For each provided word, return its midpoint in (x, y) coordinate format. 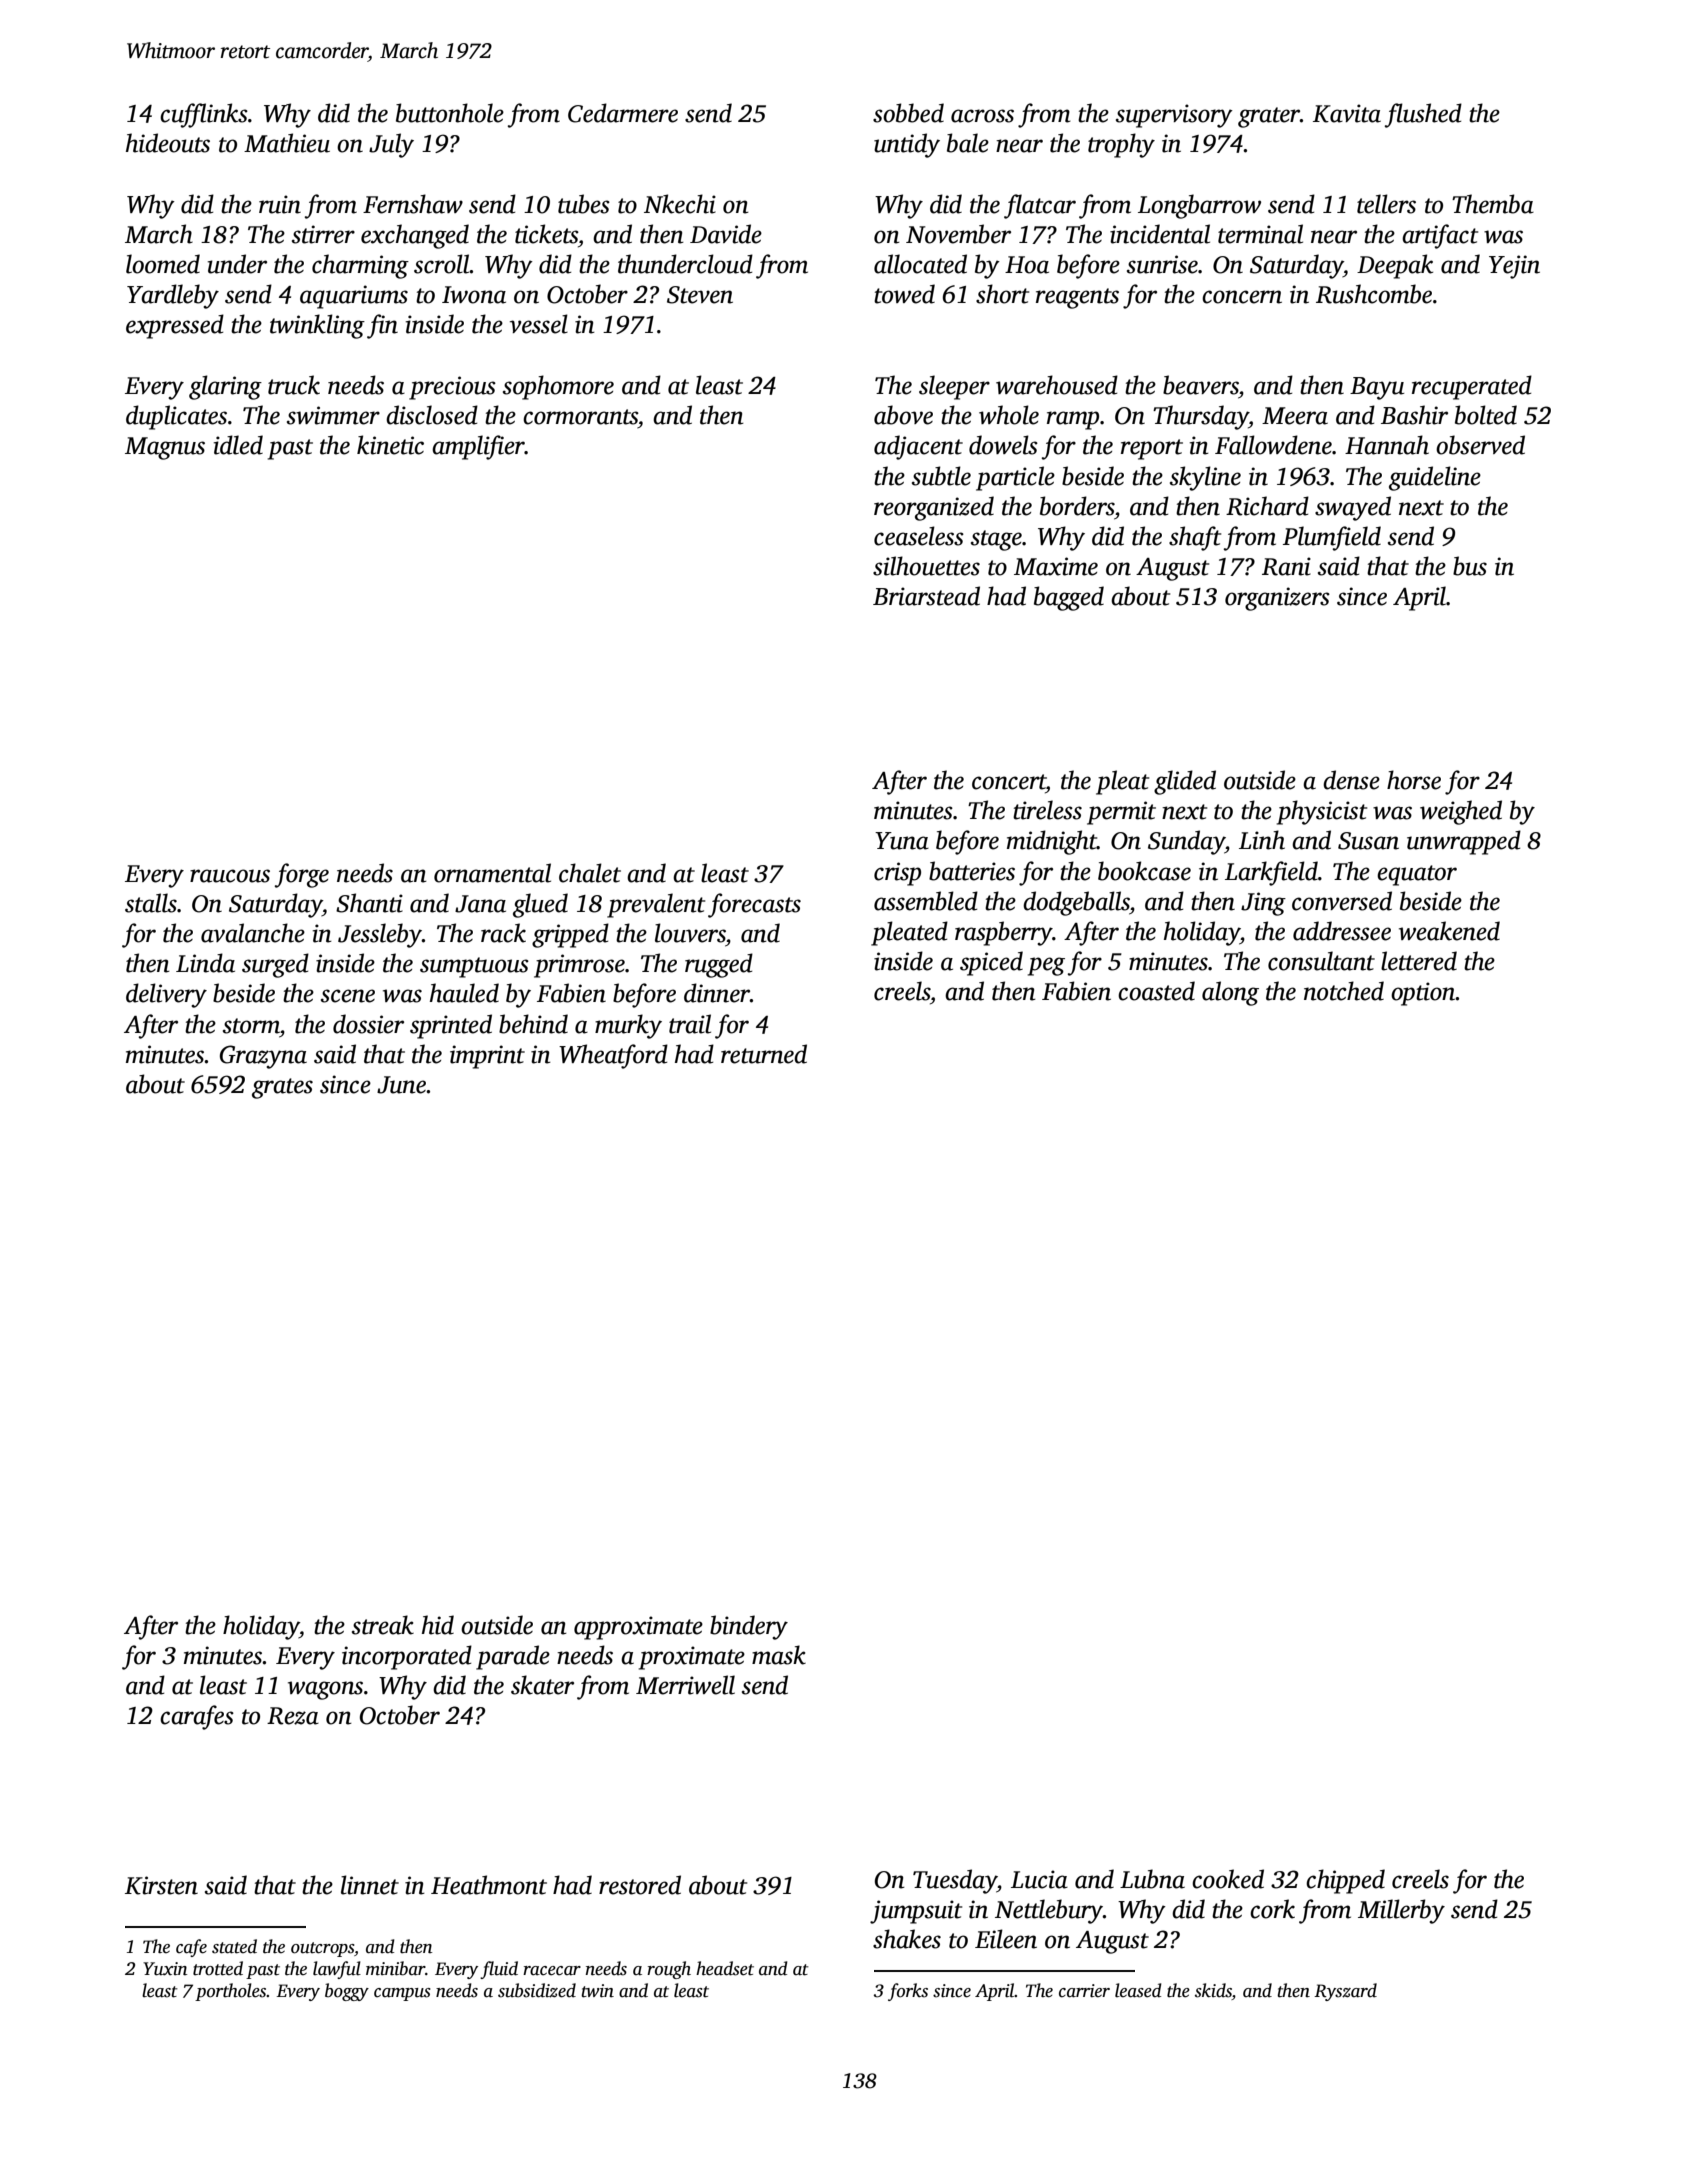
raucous (230, 876)
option (1423, 994)
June (401, 1085)
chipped (1345, 1881)
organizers (1277, 599)
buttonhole (450, 113)
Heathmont (489, 1885)
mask (779, 1655)
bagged (1069, 598)
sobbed (908, 113)
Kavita (1347, 113)
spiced (991, 963)
